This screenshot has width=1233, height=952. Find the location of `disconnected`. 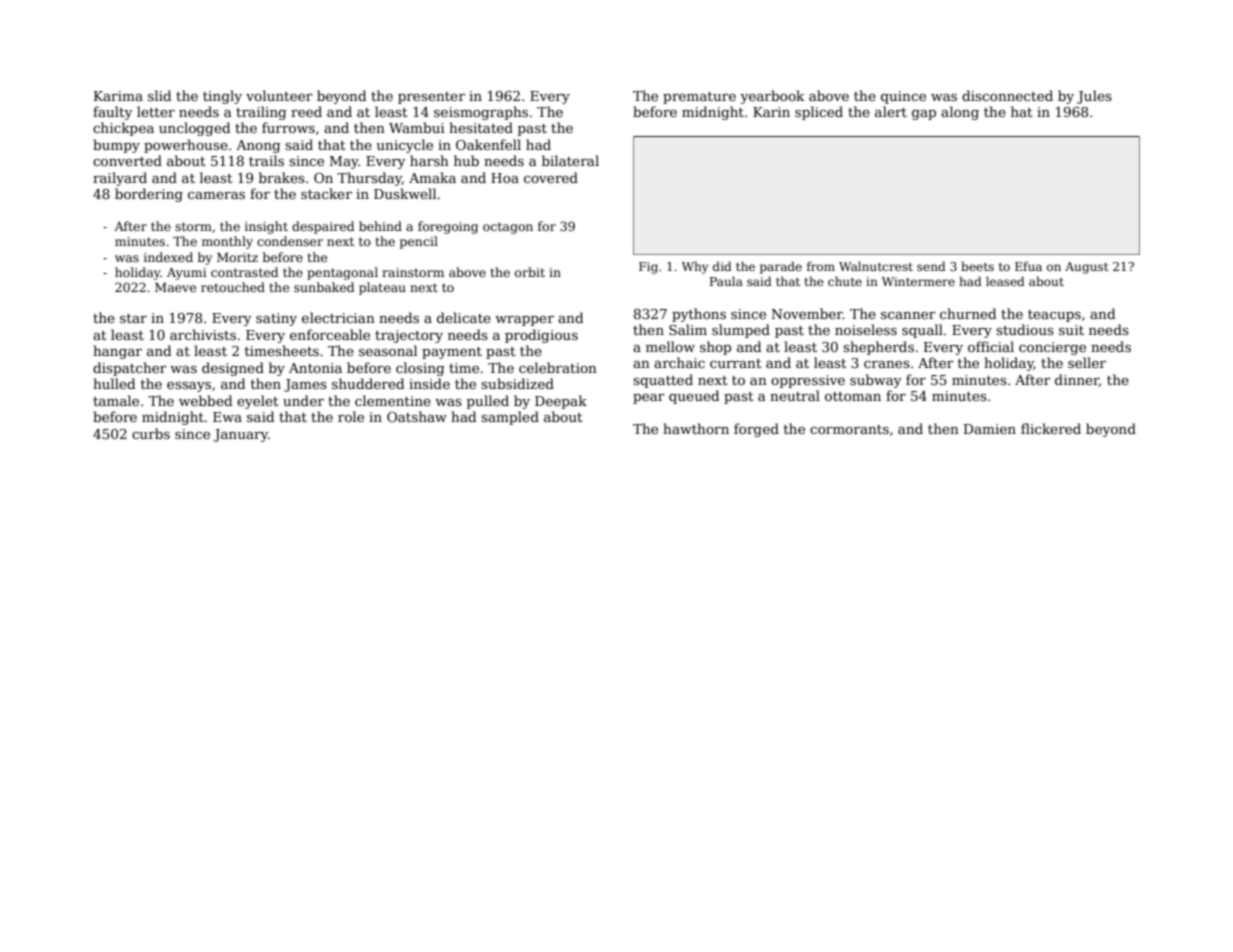

disconnected is located at coordinates (1007, 95).
